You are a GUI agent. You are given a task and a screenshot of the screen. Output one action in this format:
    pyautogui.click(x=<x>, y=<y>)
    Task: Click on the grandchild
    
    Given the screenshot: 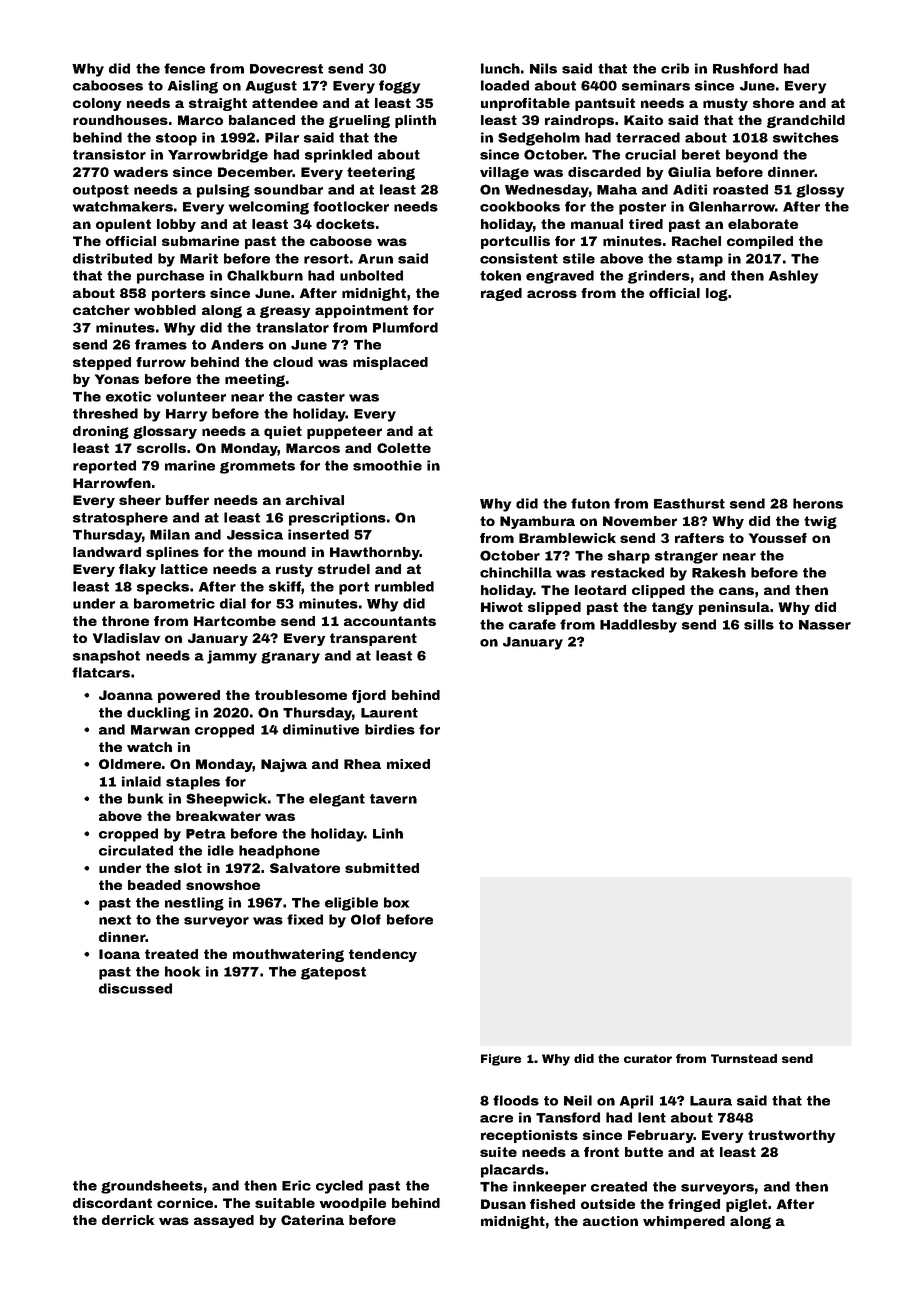 What is the action you would take?
    pyautogui.click(x=806, y=121)
